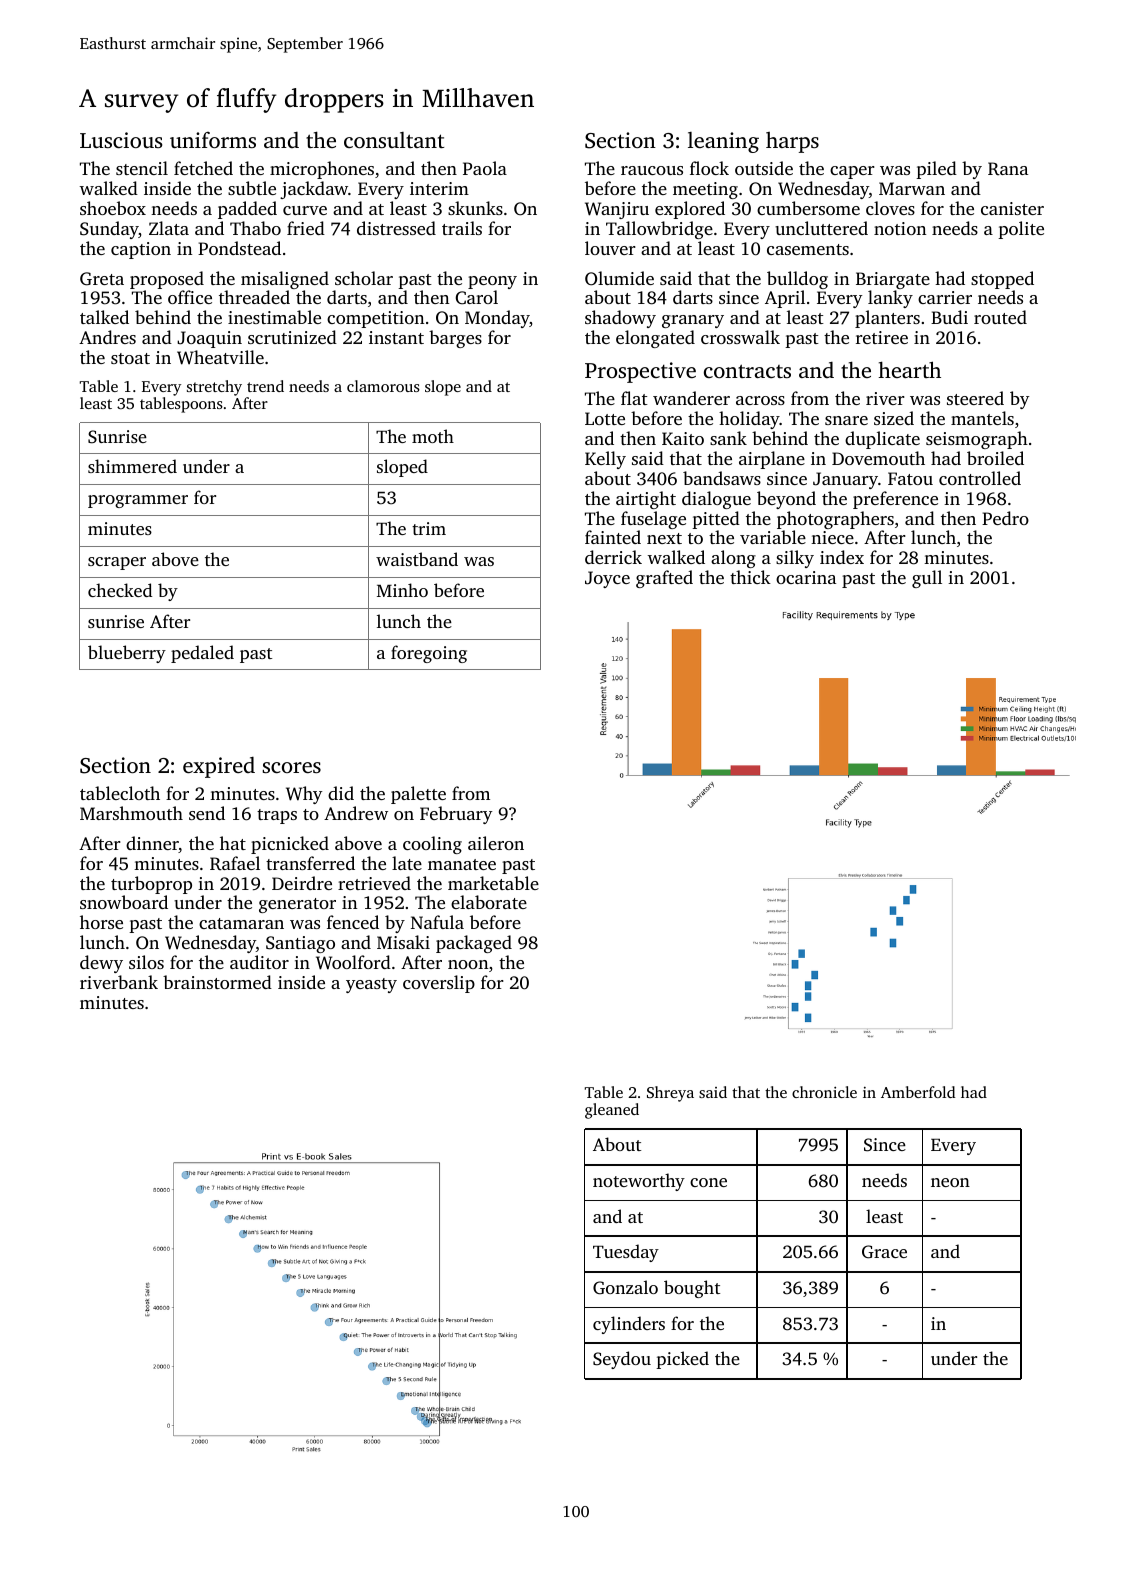  Describe the element at coordinates (429, 528) in the image. I see `trim` at that location.
